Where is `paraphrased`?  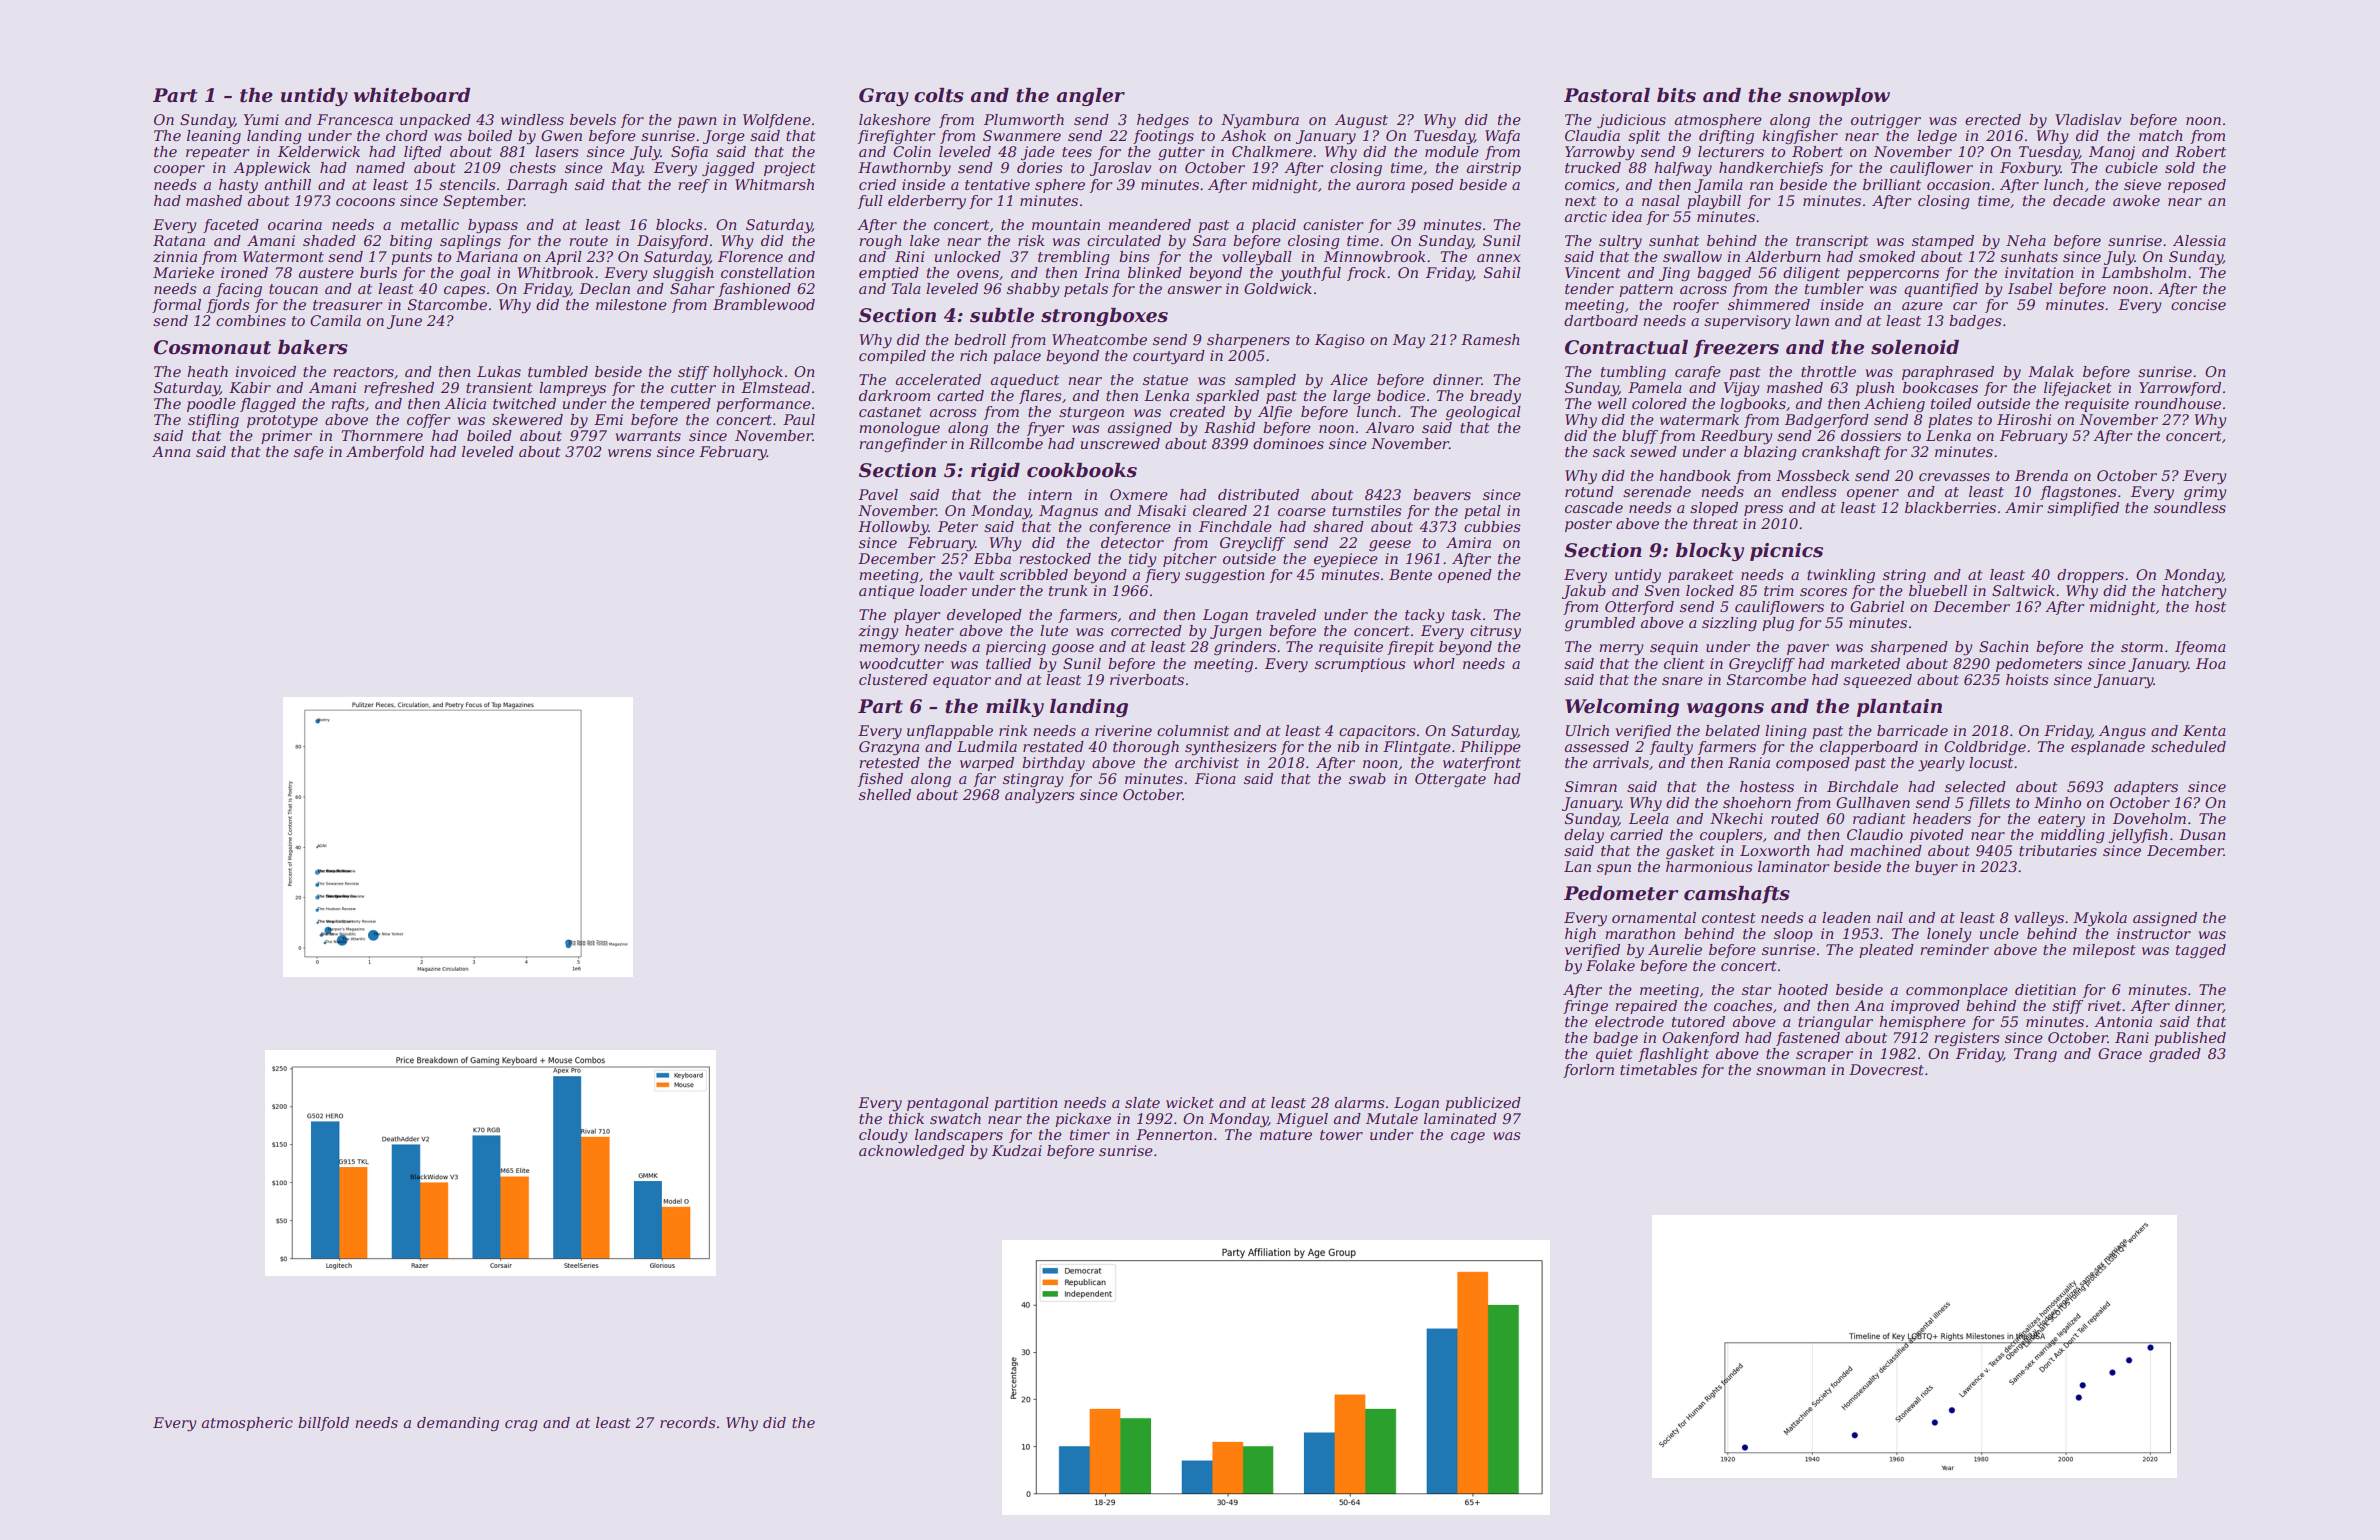 paraphrased is located at coordinates (1948, 373).
